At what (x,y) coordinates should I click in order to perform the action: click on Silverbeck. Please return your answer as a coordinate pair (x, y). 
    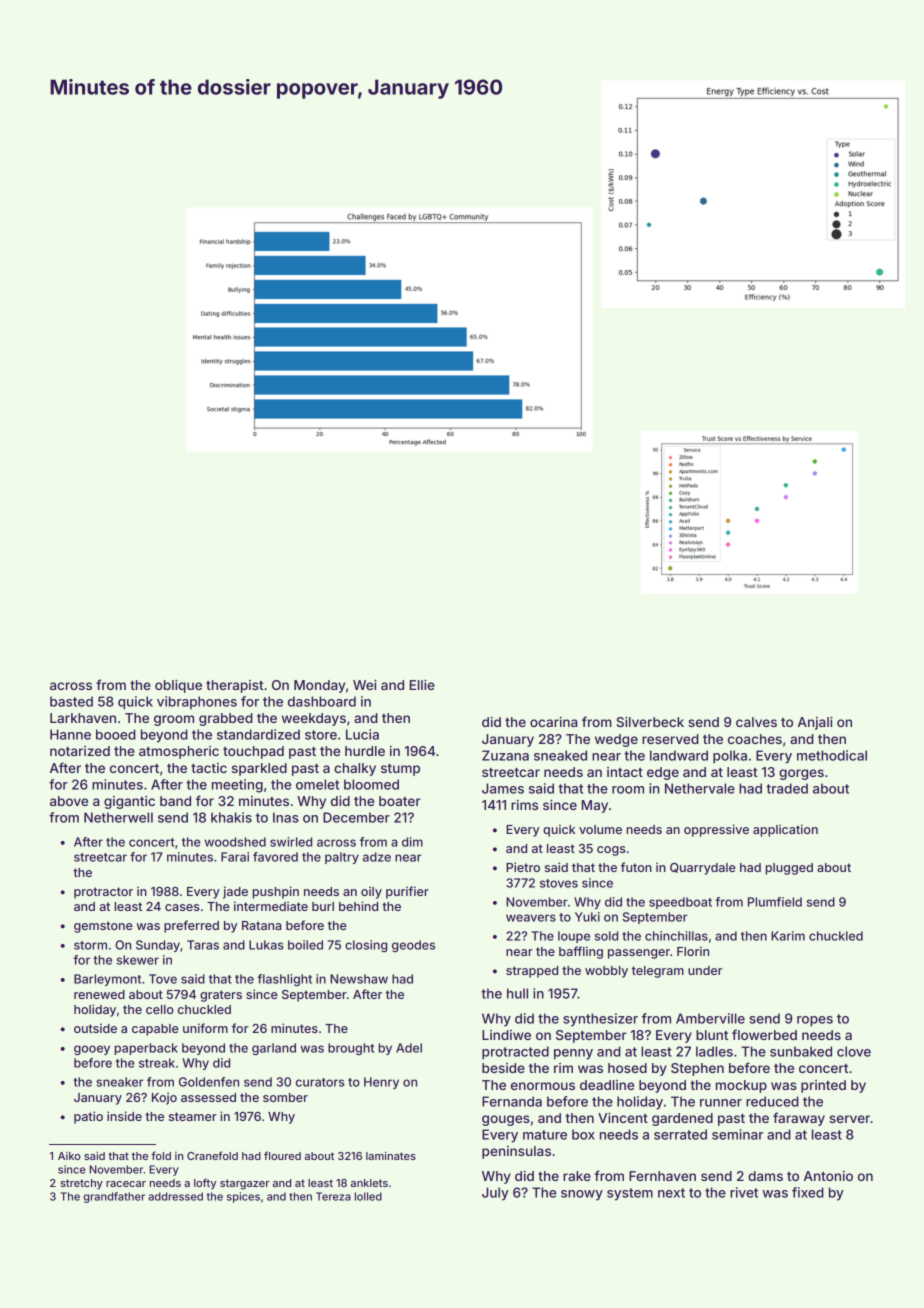
    Looking at the image, I should click on (650, 722).
